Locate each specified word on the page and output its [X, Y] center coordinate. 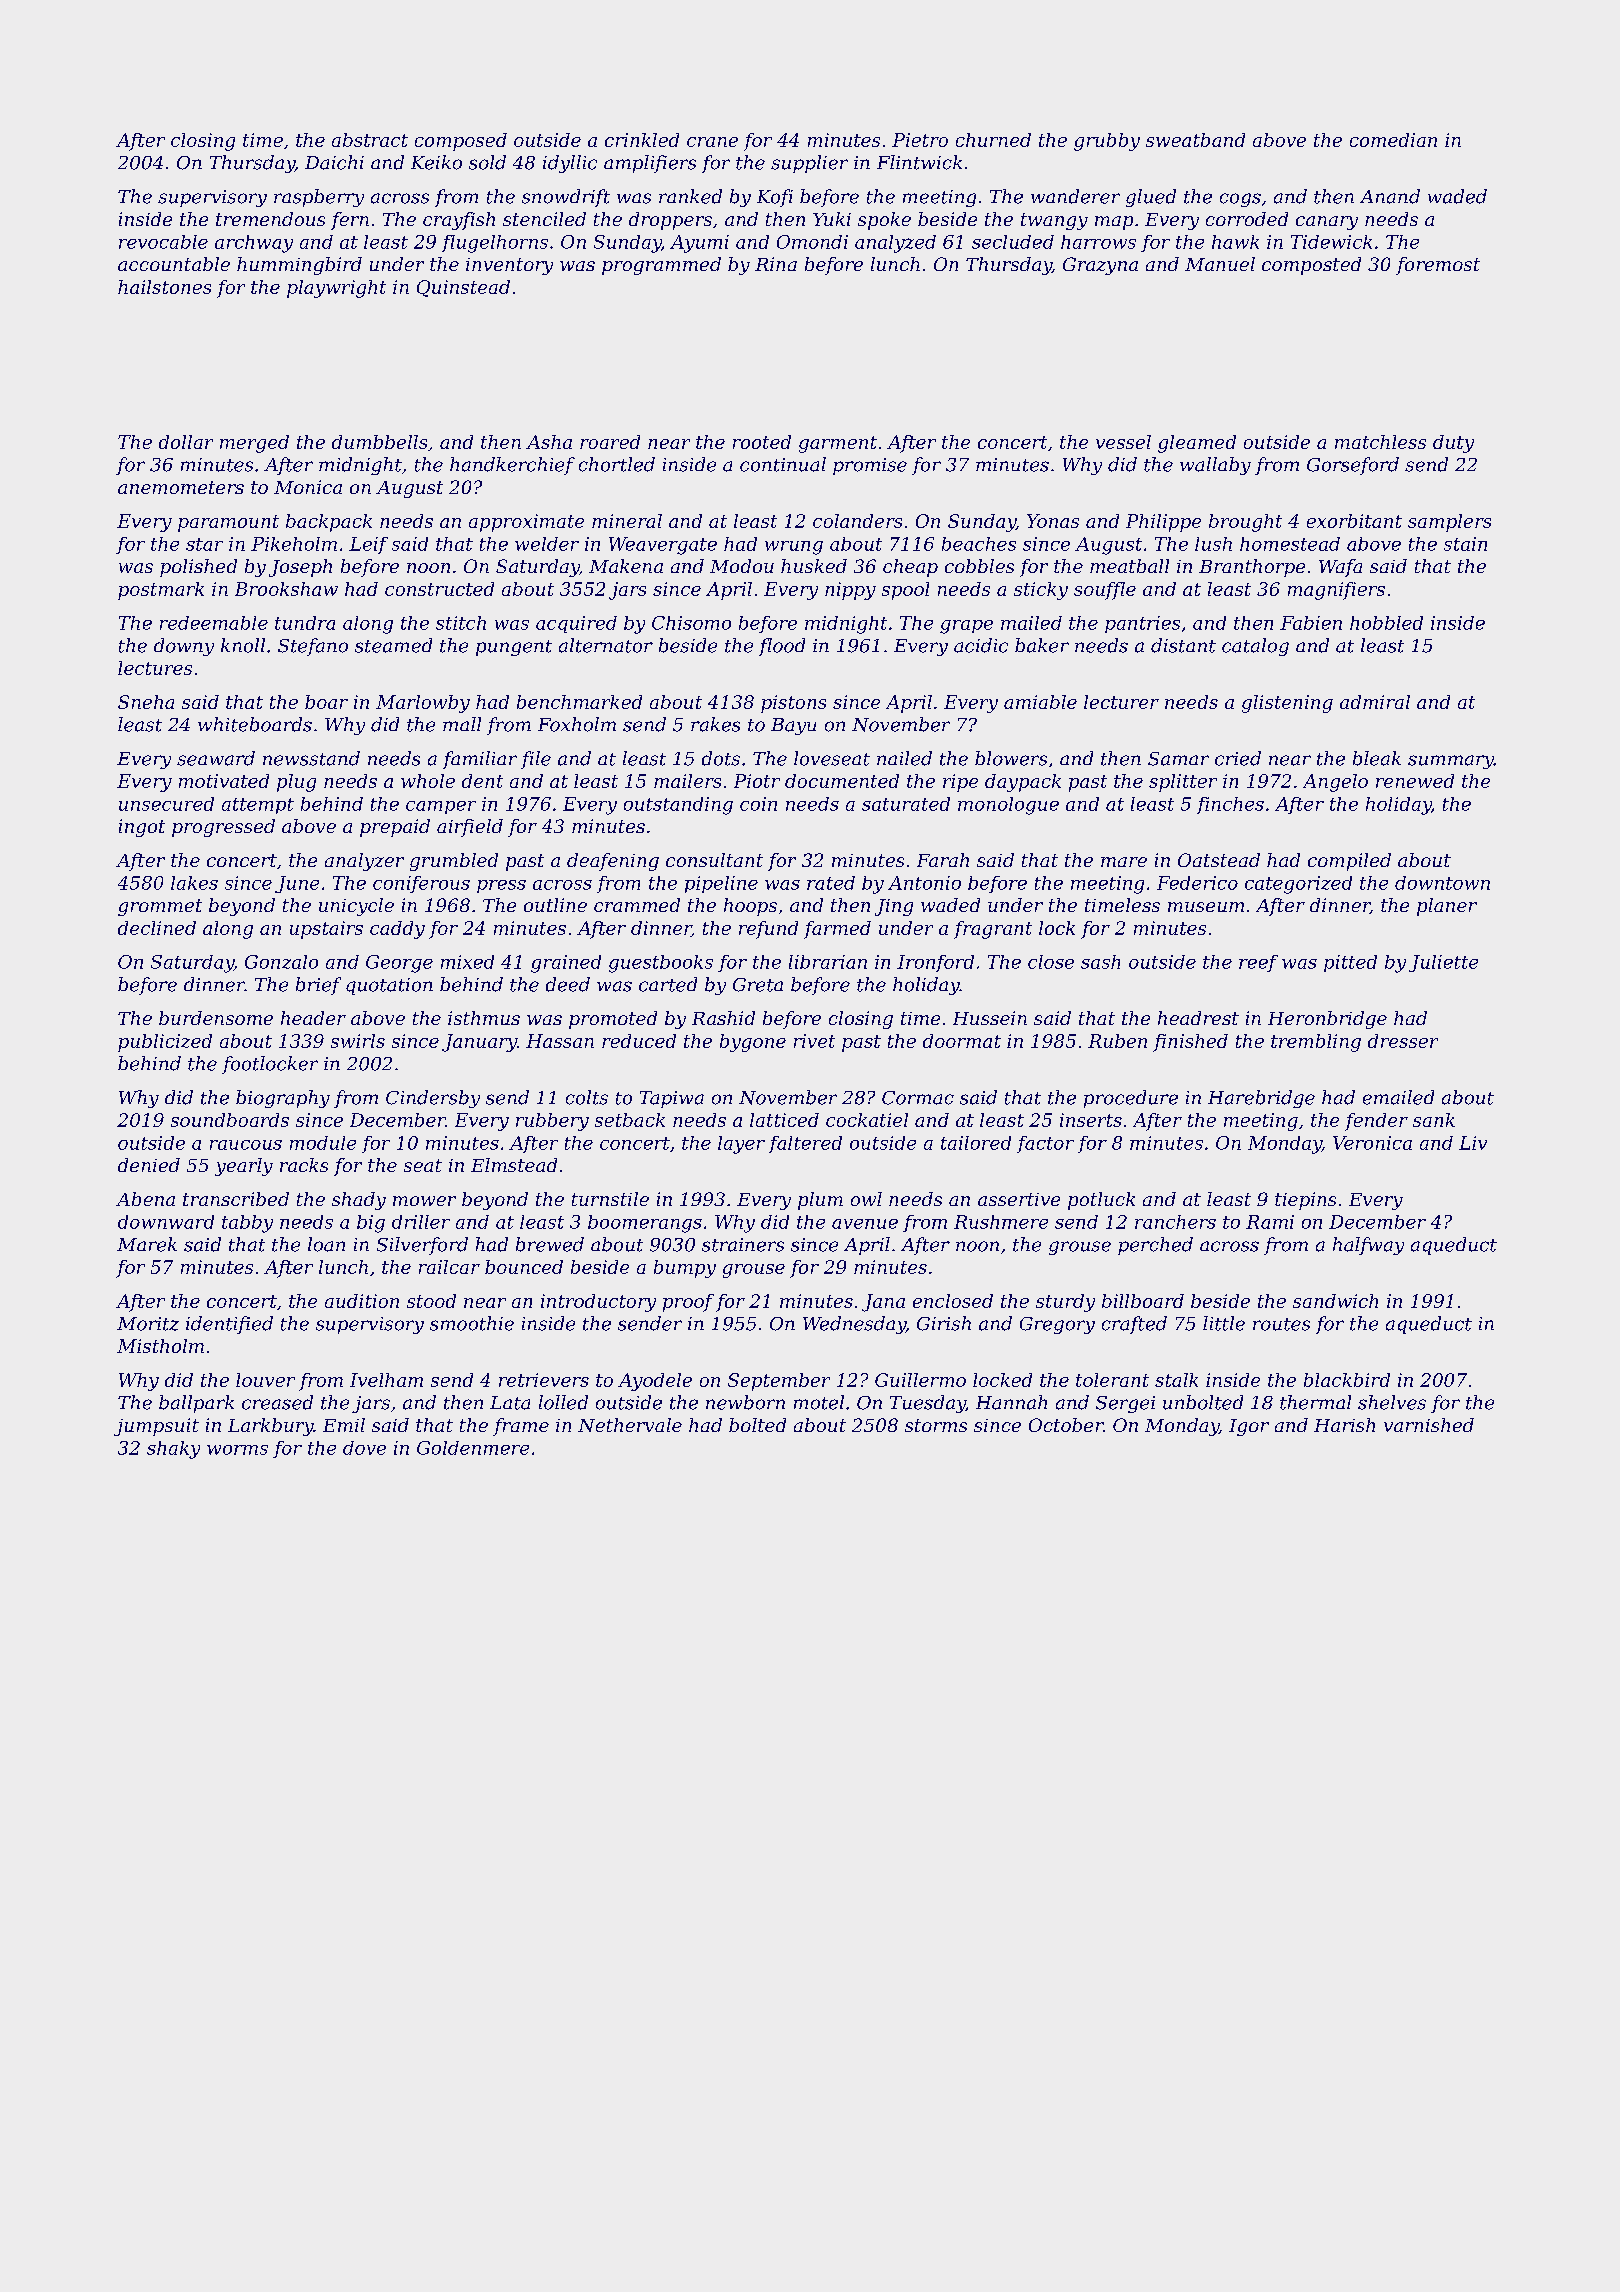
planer [1447, 907]
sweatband [1195, 140]
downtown [1442, 883]
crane [712, 142]
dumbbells [379, 442]
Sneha [146, 702]
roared [610, 442]
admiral [1375, 702]
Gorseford [1353, 466]
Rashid [723, 1018]
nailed [904, 758]
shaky [173, 1450]
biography [283, 1099]
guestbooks [661, 964]
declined [157, 928]
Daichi [334, 162]
